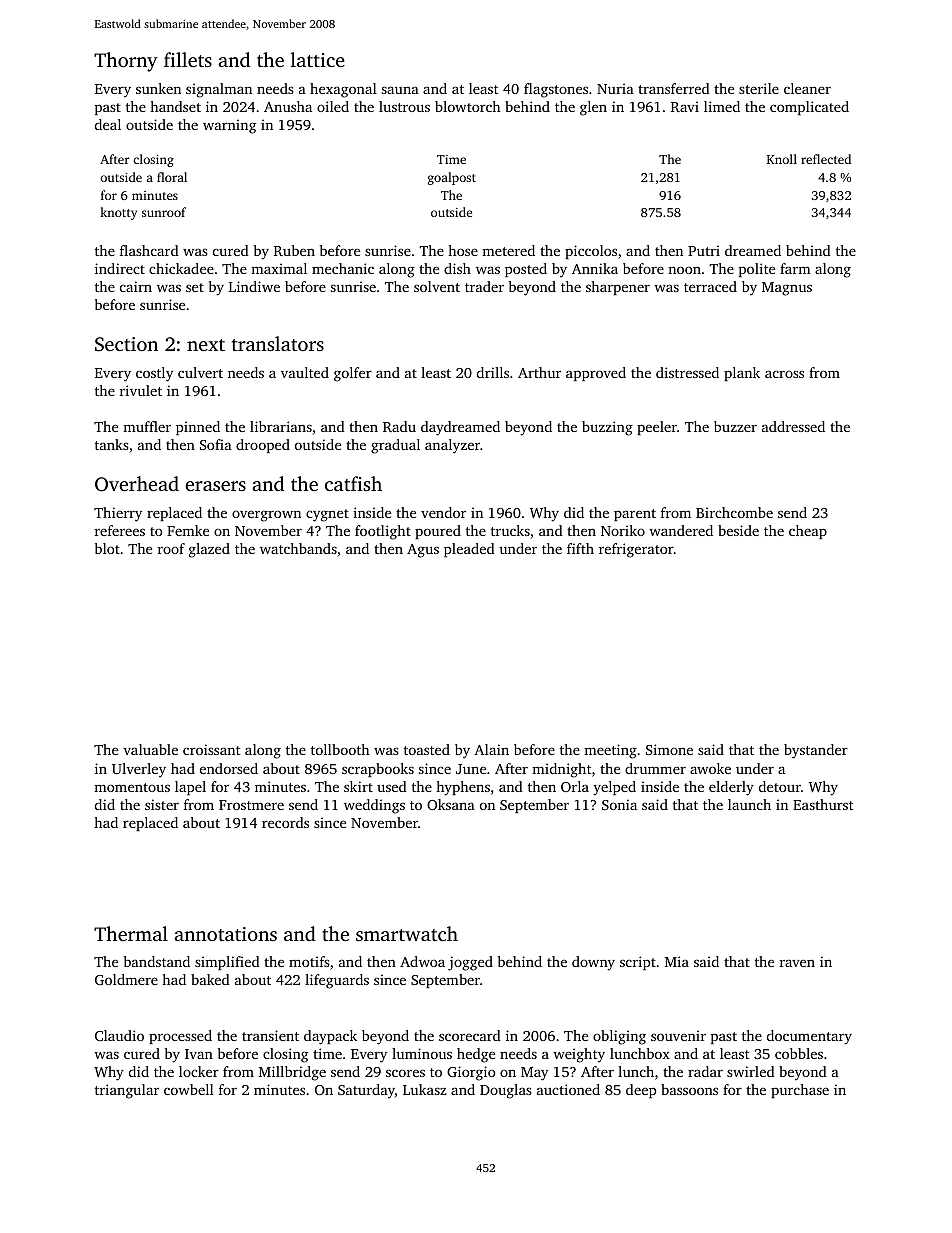 This document has width=952, height=1233. What do you see at coordinates (759, 88) in the document?
I see `sterile` at bounding box center [759, 88].
